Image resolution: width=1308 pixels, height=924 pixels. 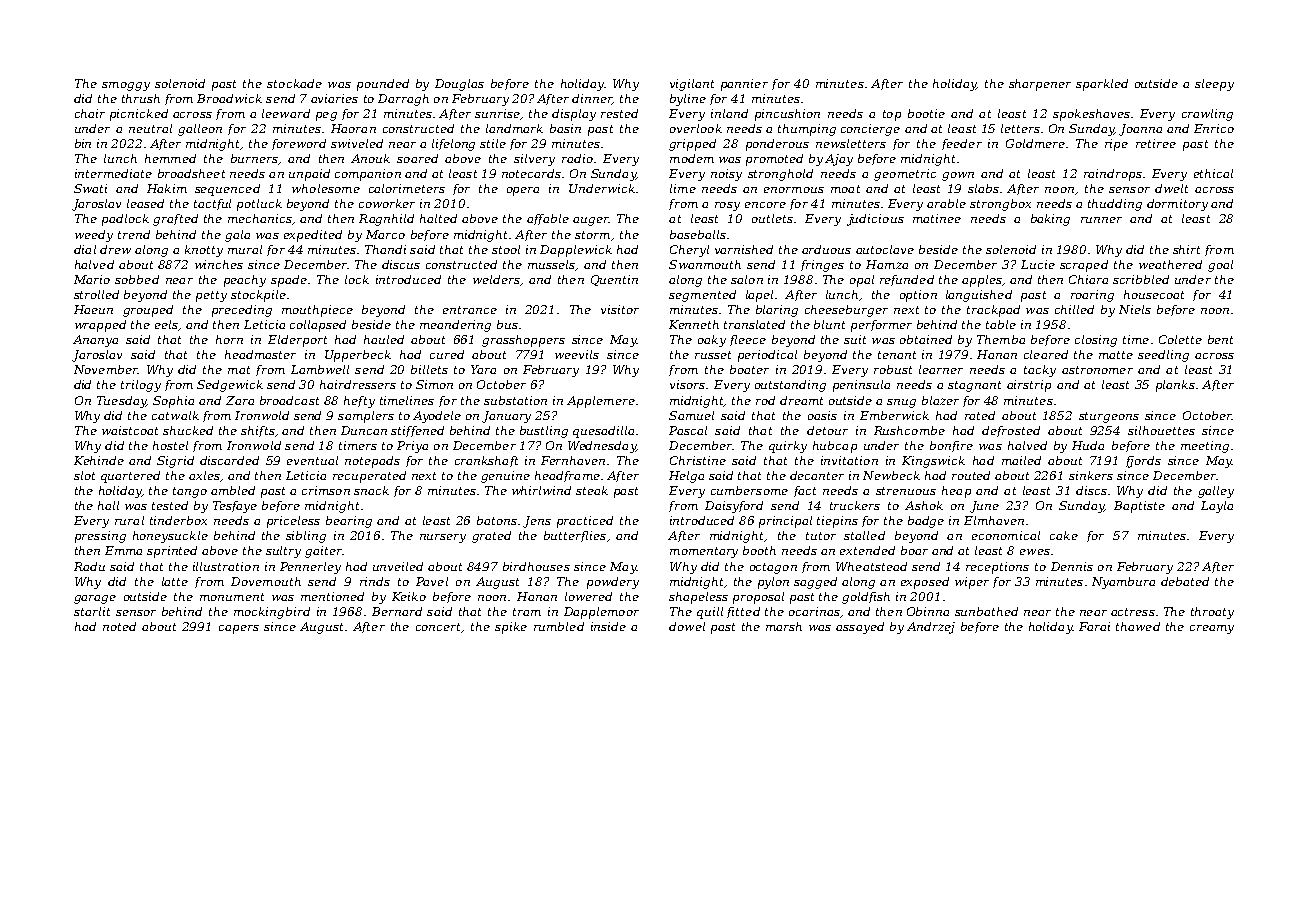 I want to click on discs, so click(x=1091, y=490).
